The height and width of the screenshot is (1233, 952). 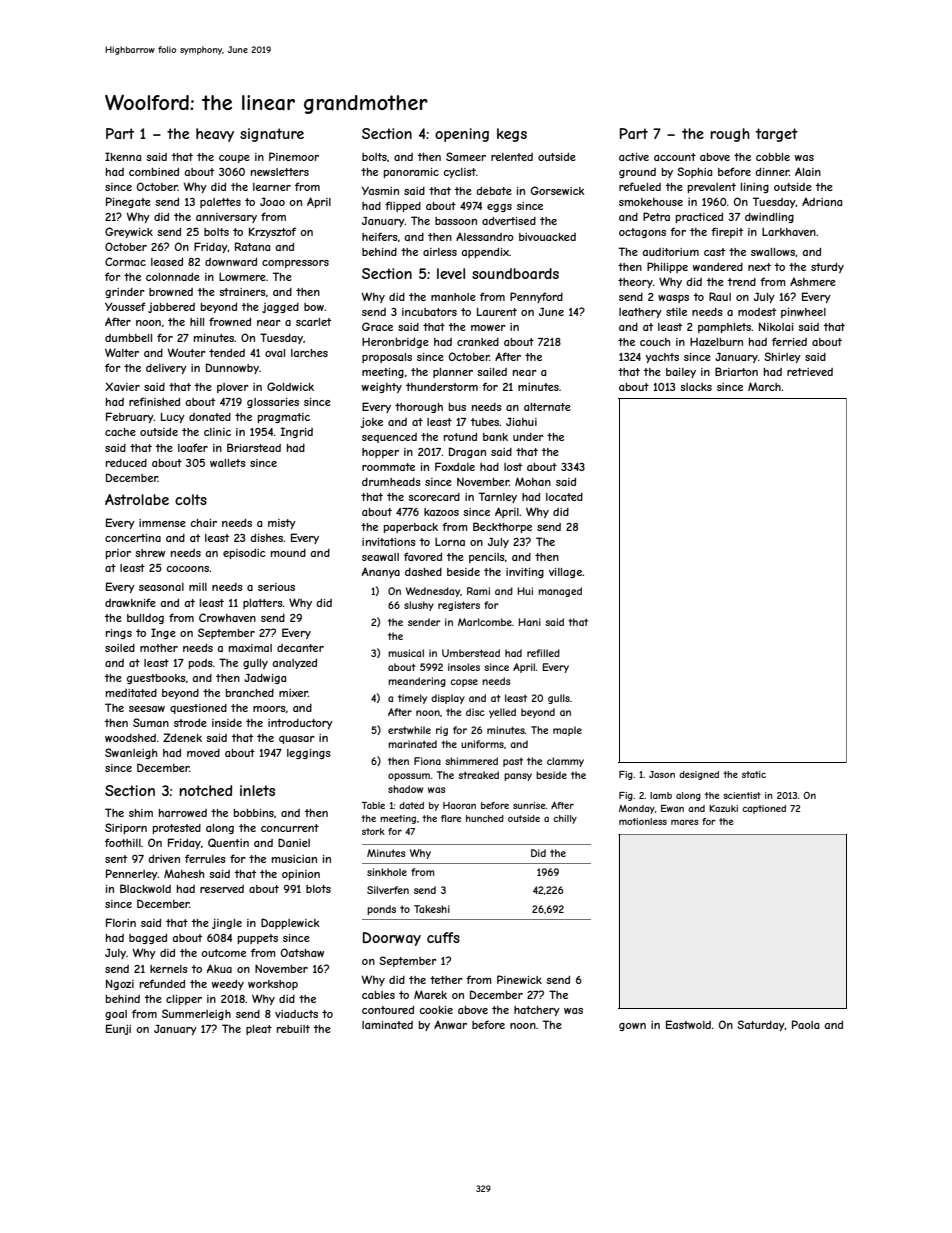 I want to click on pencils, so click(x=487, y=558).
